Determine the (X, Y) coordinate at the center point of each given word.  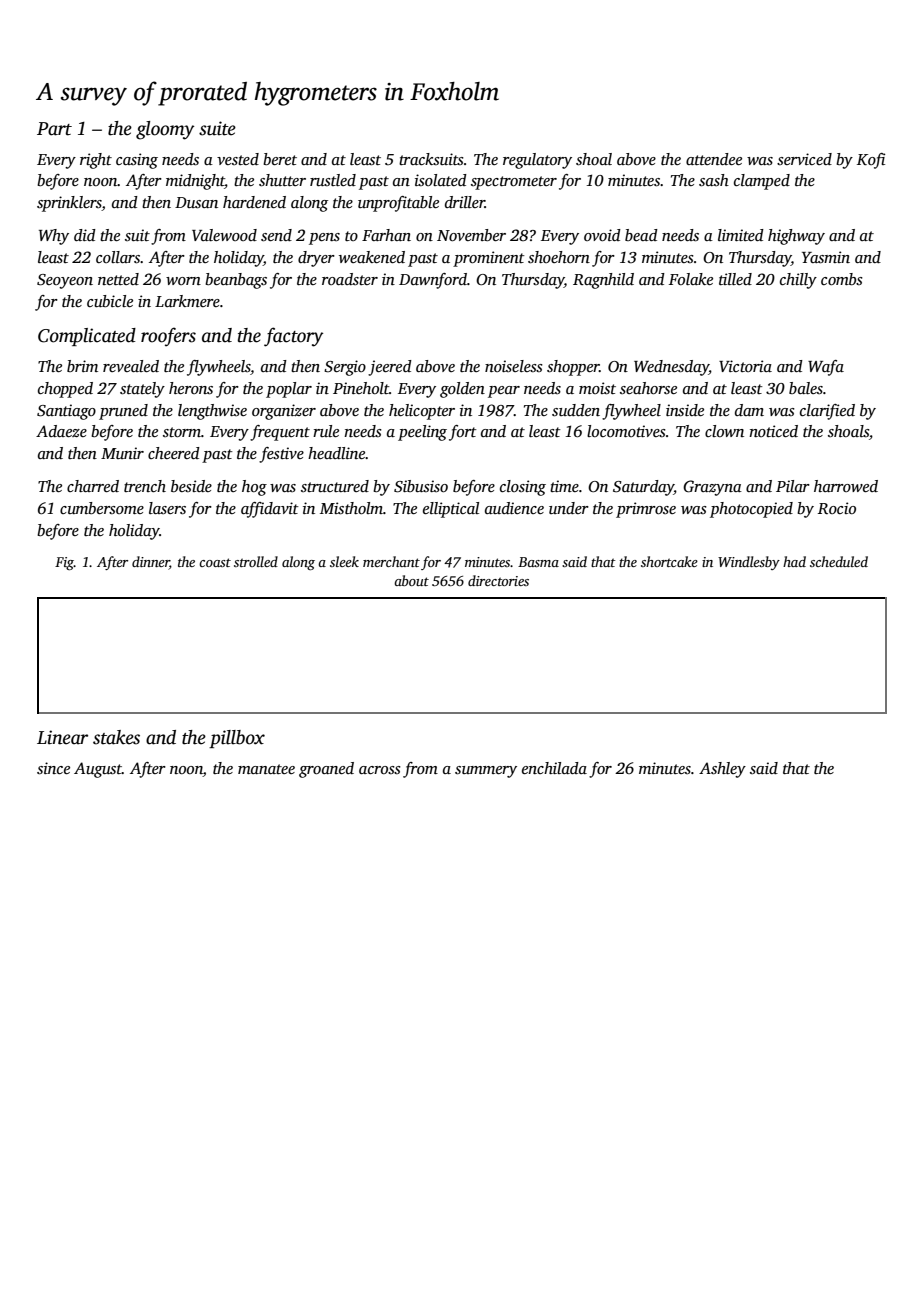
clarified (827, 412)
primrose (646, 510)
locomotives (626, 431)
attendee (714, 159)
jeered (390, 368)
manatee (266, 769)
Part (54, 129)
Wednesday (671, 368)
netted (118, 279)
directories (498, 580)
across (380, 770)
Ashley (722, 770)
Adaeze (61, 431)
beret (280, 159)
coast (215, 562)
